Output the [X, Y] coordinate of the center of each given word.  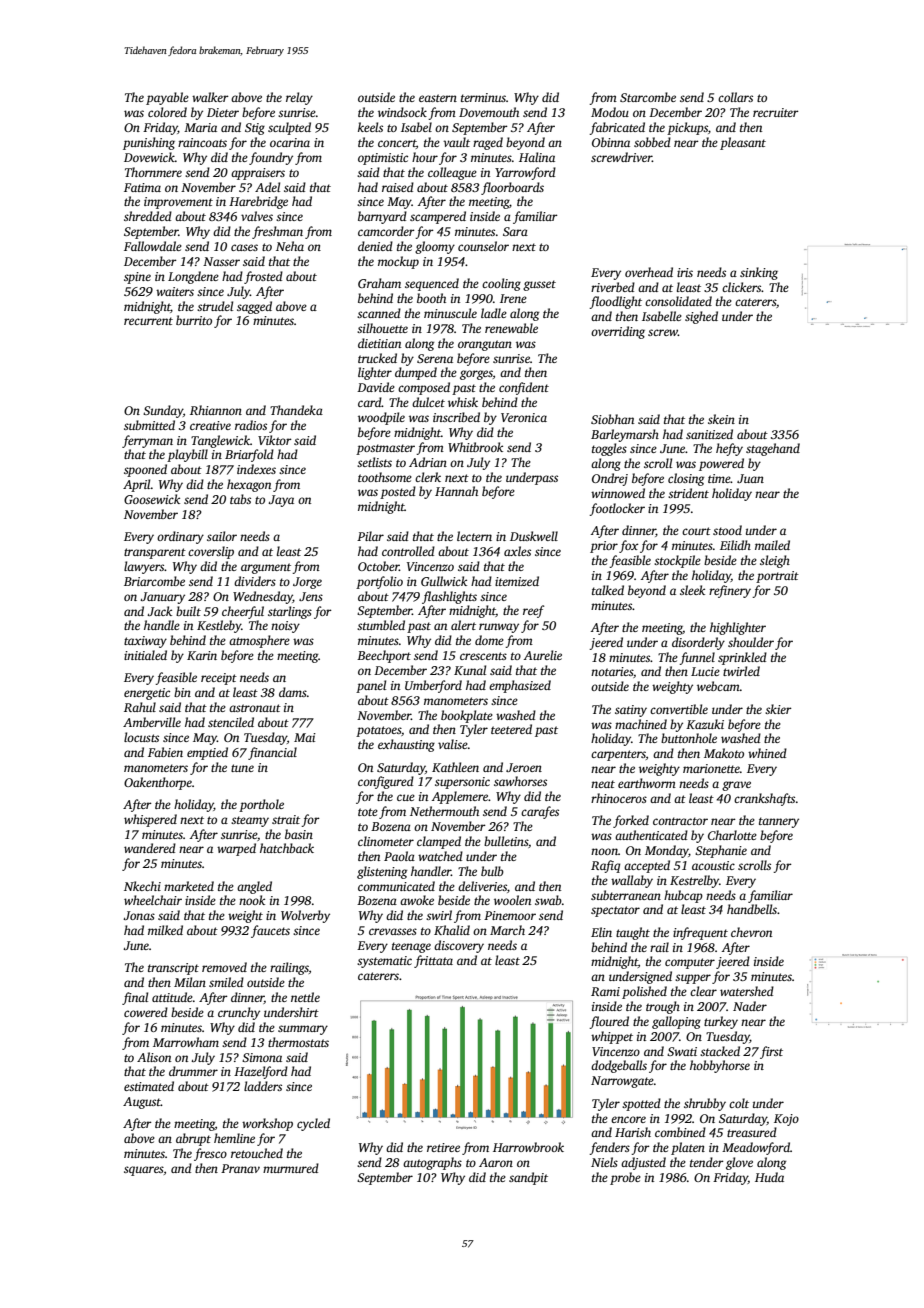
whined [767, 753]
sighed [701, 317]
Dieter [223, 112]
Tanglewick [220, 441]
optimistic [383, 159]
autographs [432, 1163]
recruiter [776, 112]
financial [272, 753]
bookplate [467, 716]
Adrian [428, 462]
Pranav [240, 1168]
